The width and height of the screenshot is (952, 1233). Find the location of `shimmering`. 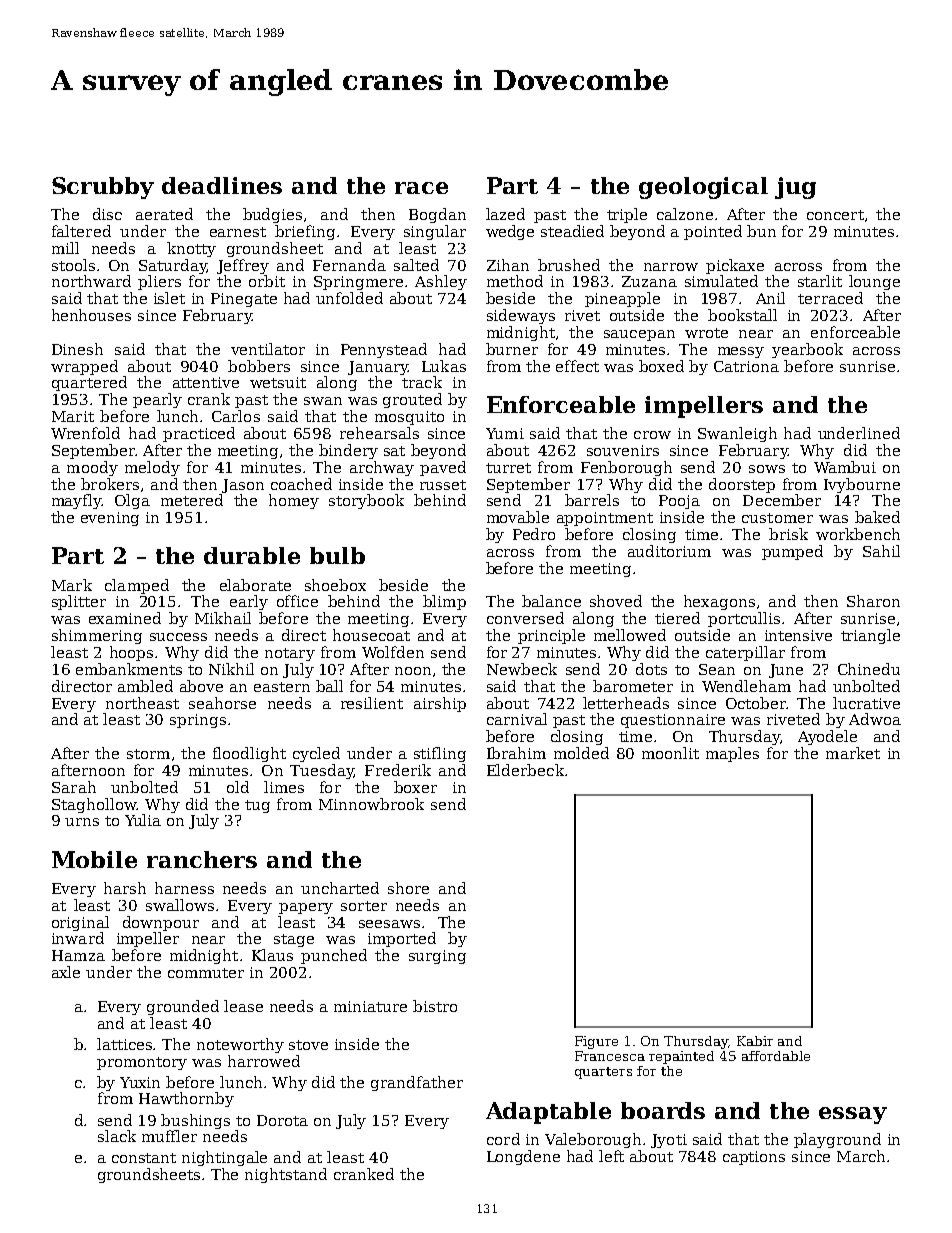

shimmering is located at coordinates (97, 636).
